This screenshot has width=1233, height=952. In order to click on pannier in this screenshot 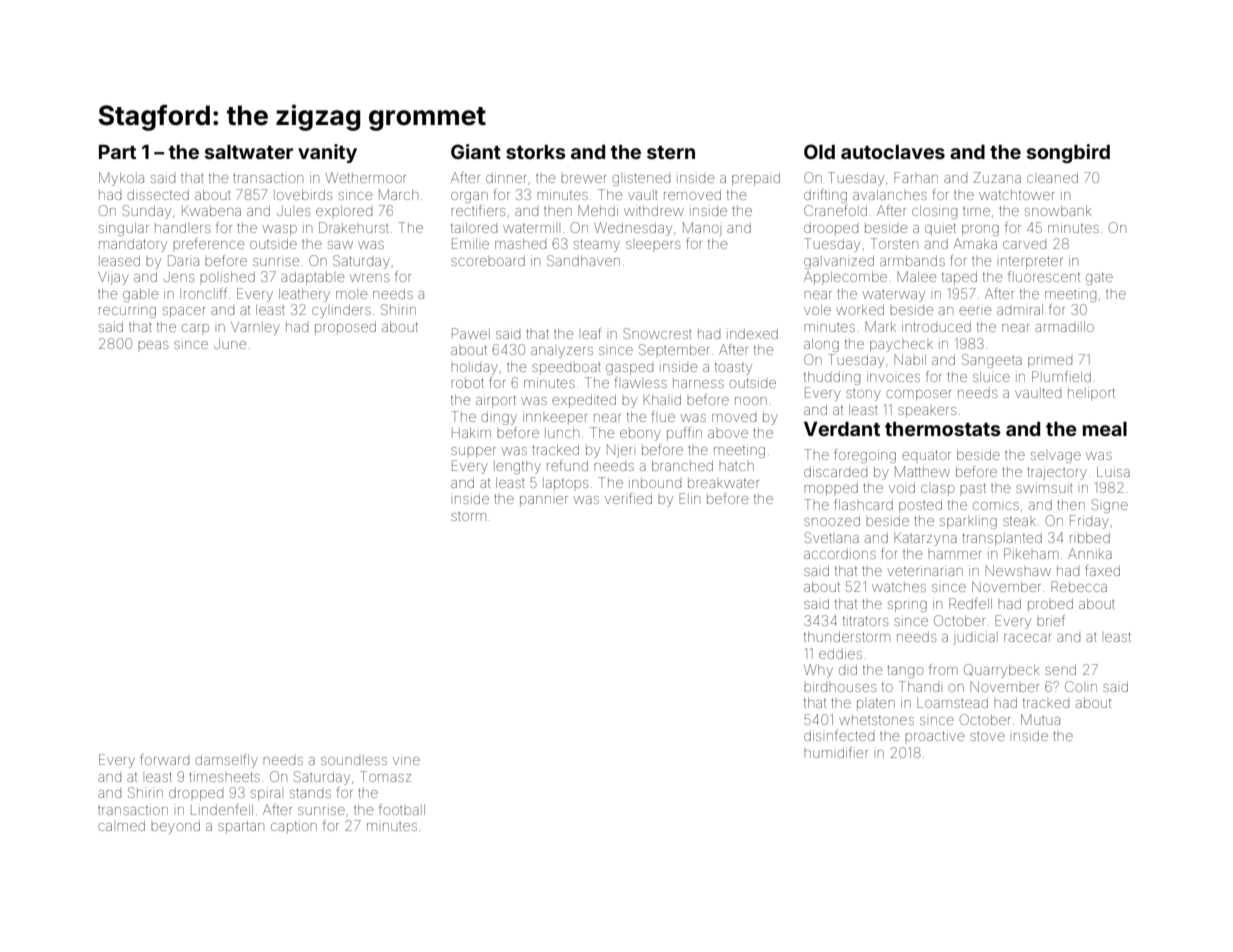, I will do `click(544, 501)`.
